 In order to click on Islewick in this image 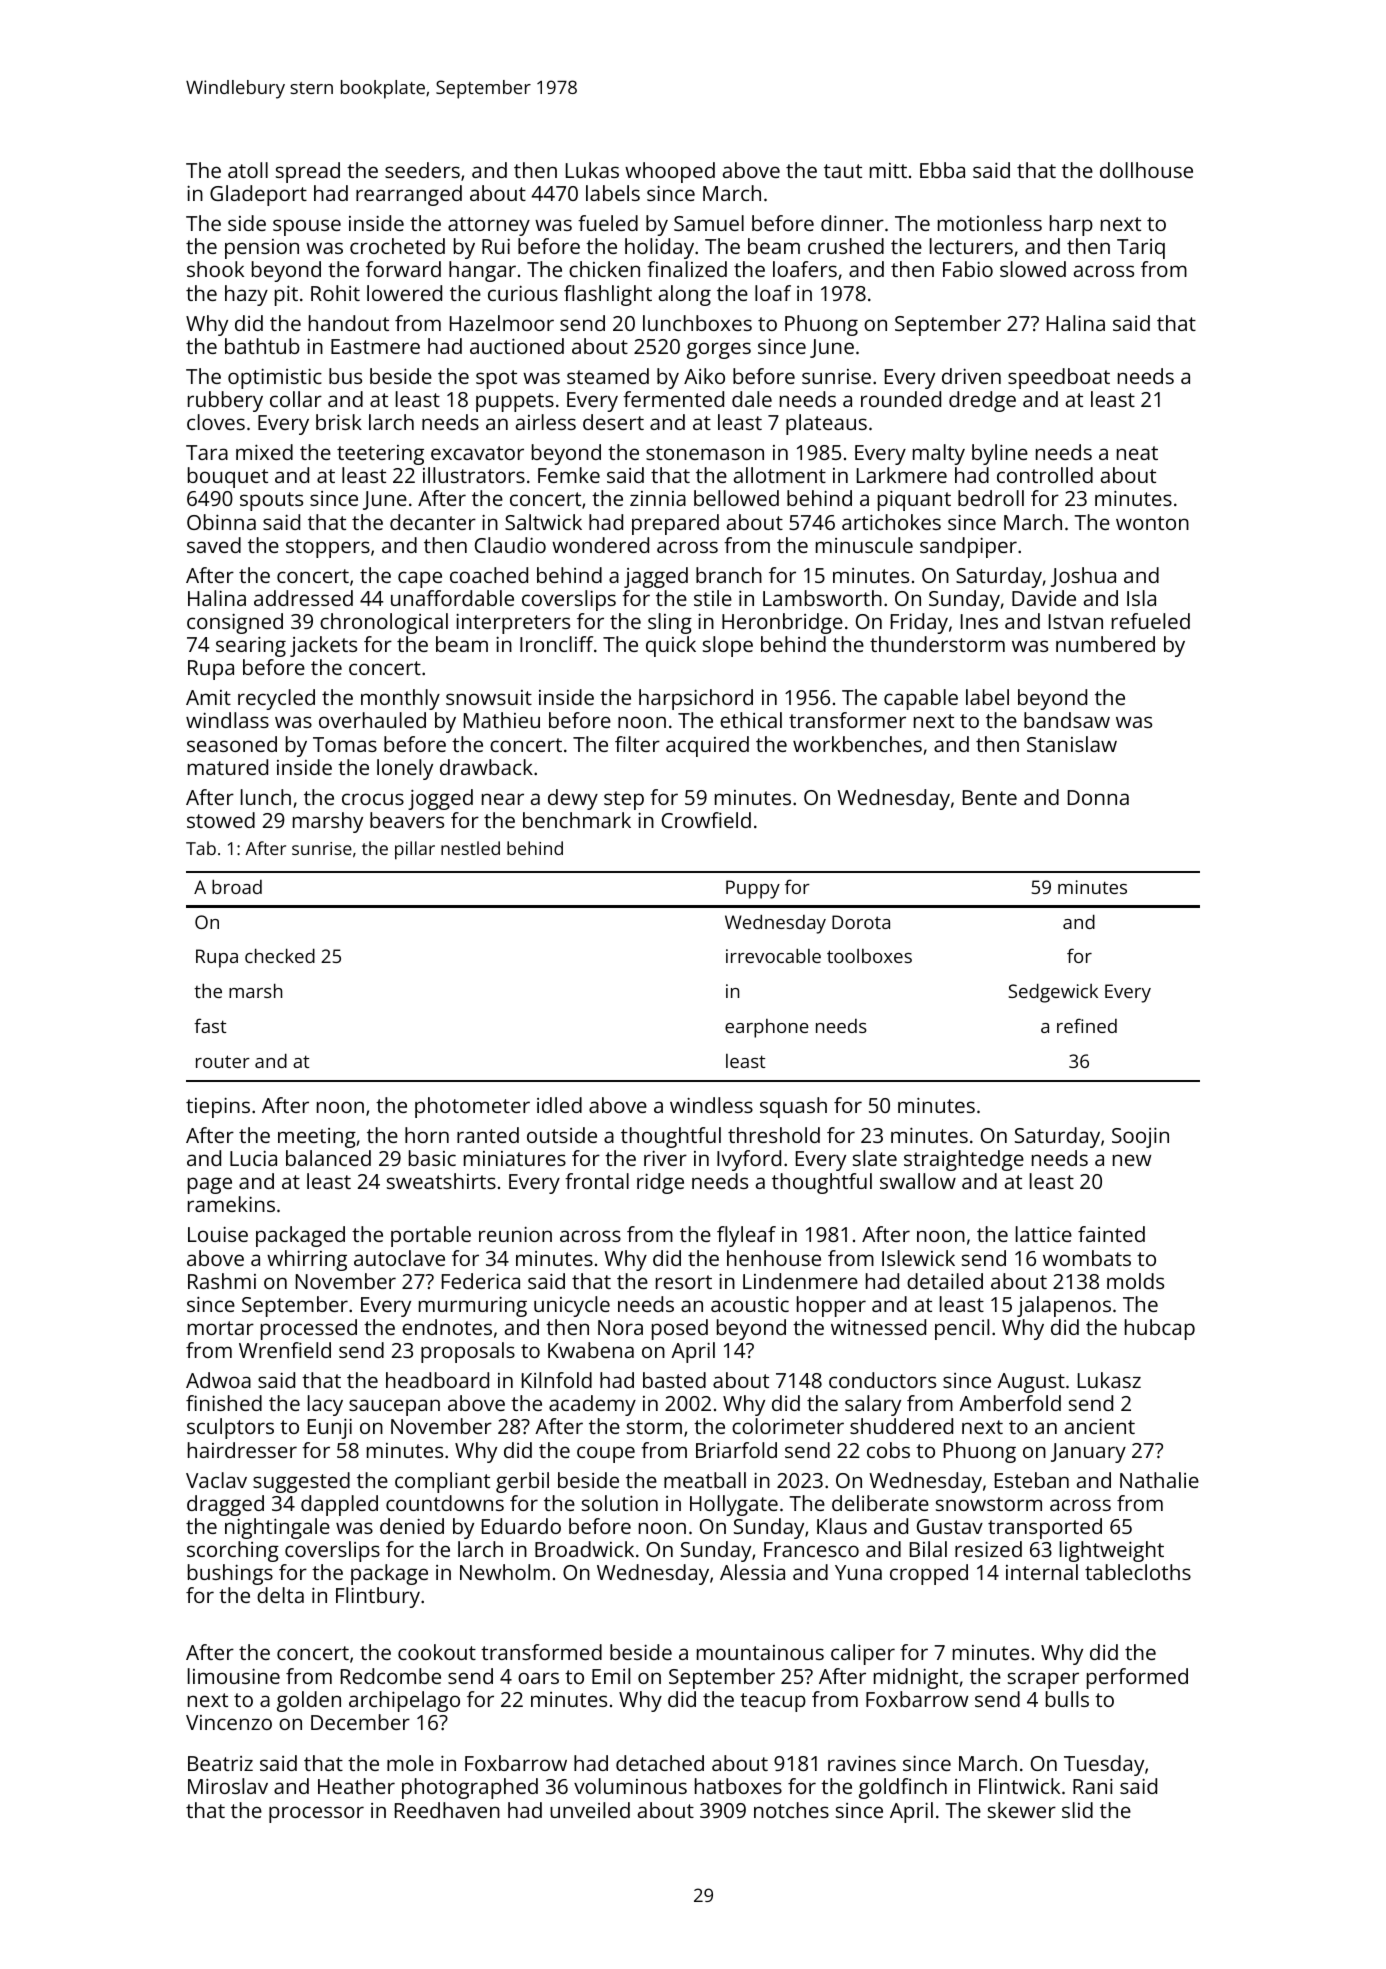, I will do `click(918, 1258)`.
